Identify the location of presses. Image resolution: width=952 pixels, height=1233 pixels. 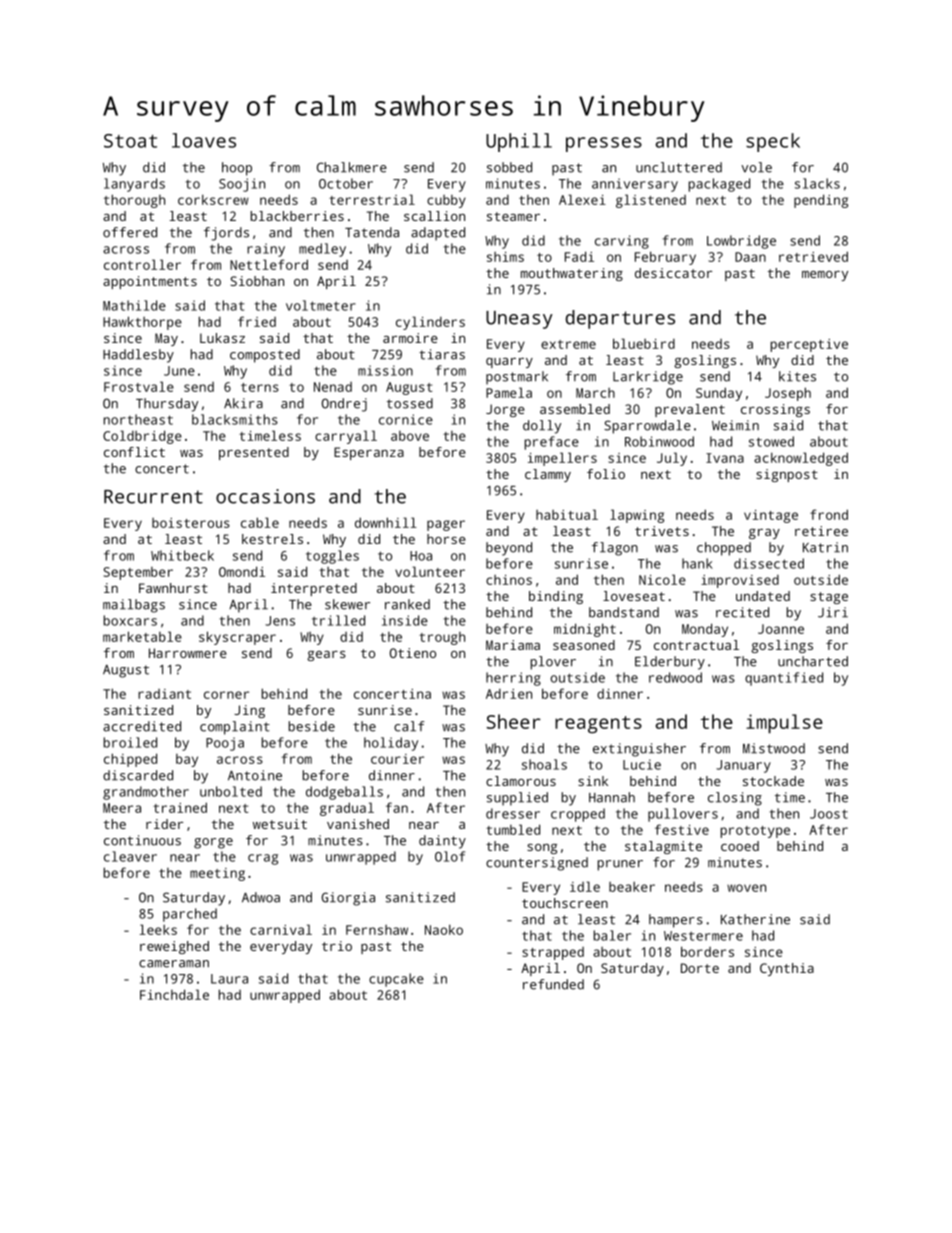
(604, 144).
